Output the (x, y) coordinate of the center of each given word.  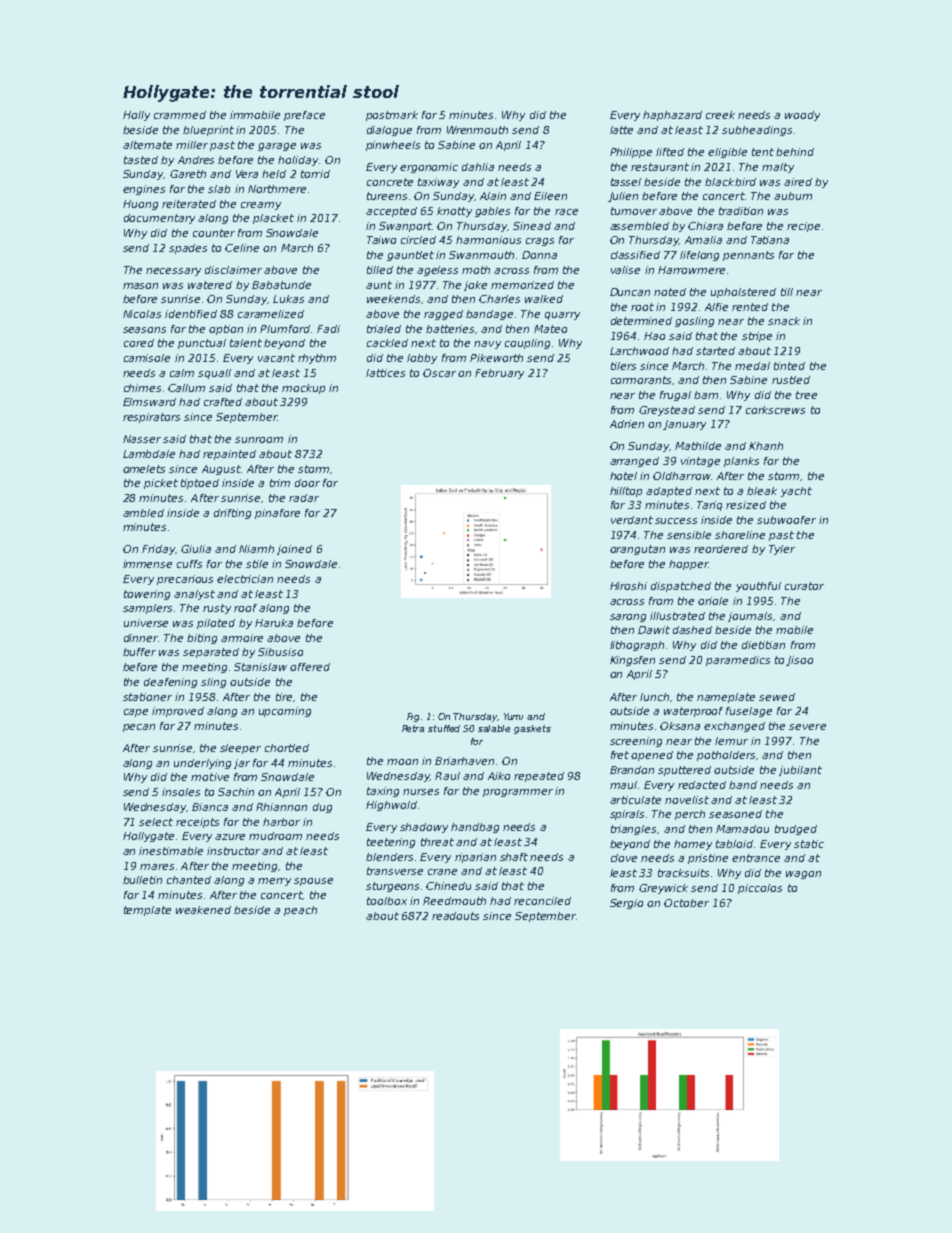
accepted (391, 212)
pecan (139, 728)
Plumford (285, 329)
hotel (623, 476)
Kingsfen (632, 661)
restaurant (660, 167)
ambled (143, 513)
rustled (791, 380)
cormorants (641, 380)
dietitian (763, 645)
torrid (315, 174)
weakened (203, 910)
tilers (623, 366)
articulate (635, 800)
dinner (141, 638)
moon (402, 762)
